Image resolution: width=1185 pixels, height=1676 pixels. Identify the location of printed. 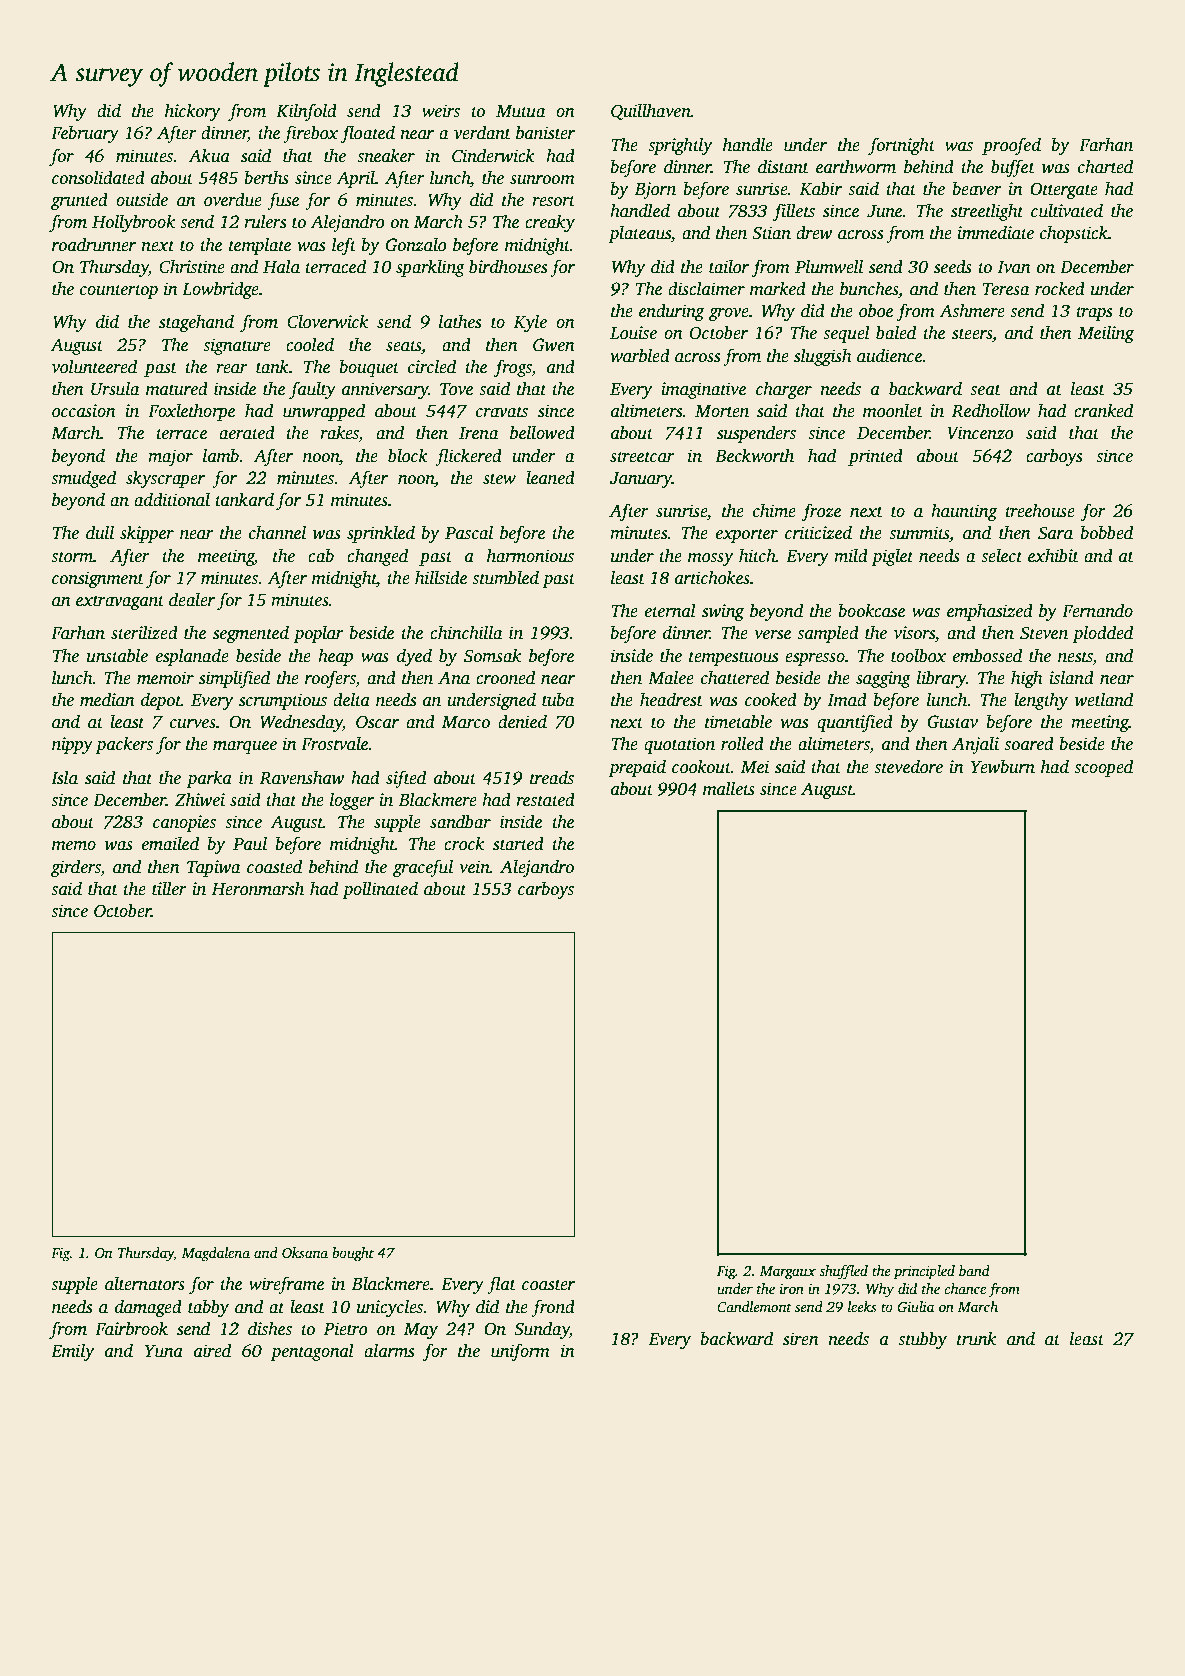
(875, 457).
